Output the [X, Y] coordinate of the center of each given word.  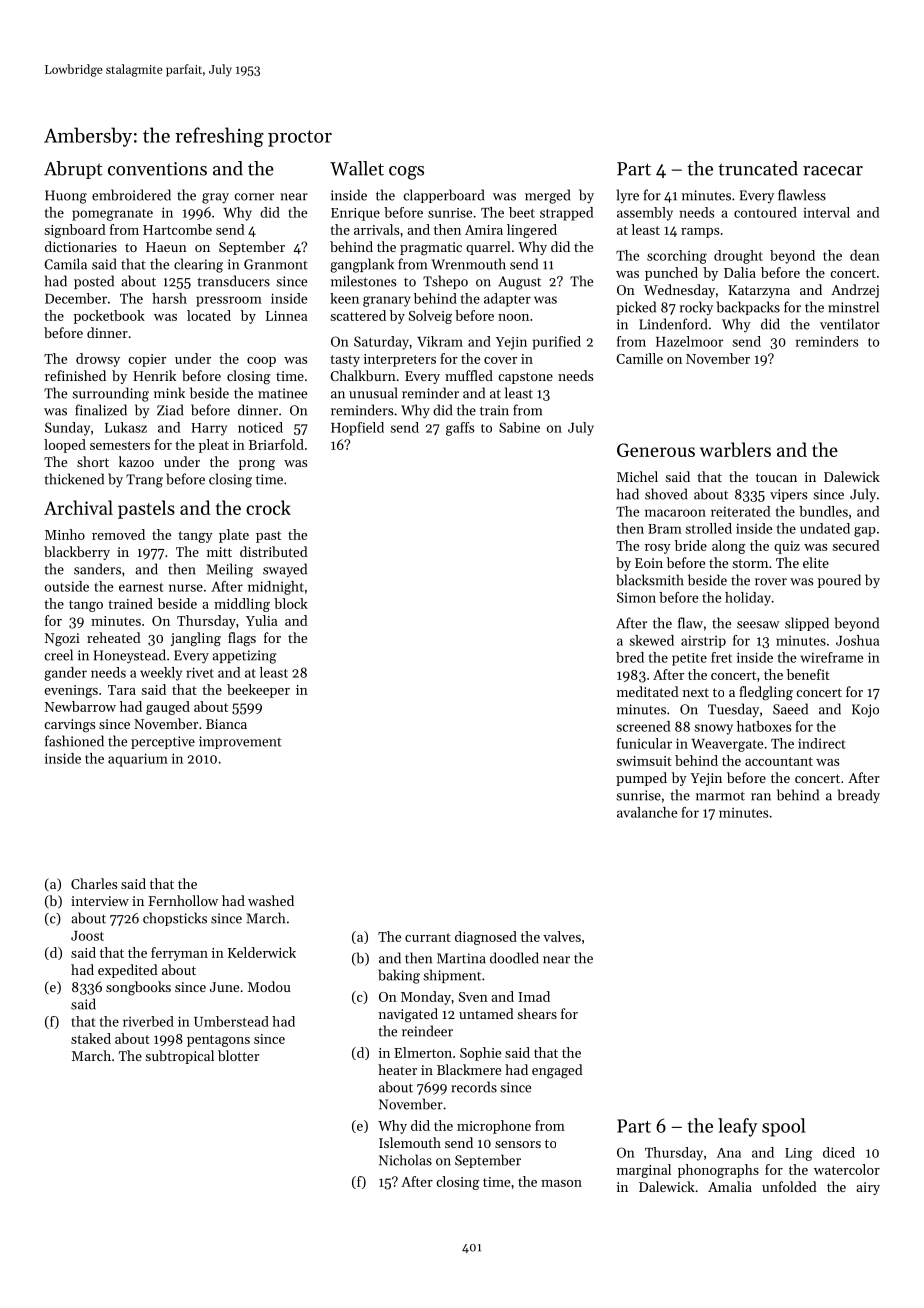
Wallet [357, 168]
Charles [94, 883]
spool [783, 1127]
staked [91, 1038]
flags [242, 639]
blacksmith [650, 580]
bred [630, 657]
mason [561, 1183]
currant [428, 937]
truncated [758, 168]
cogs [406, 173]
